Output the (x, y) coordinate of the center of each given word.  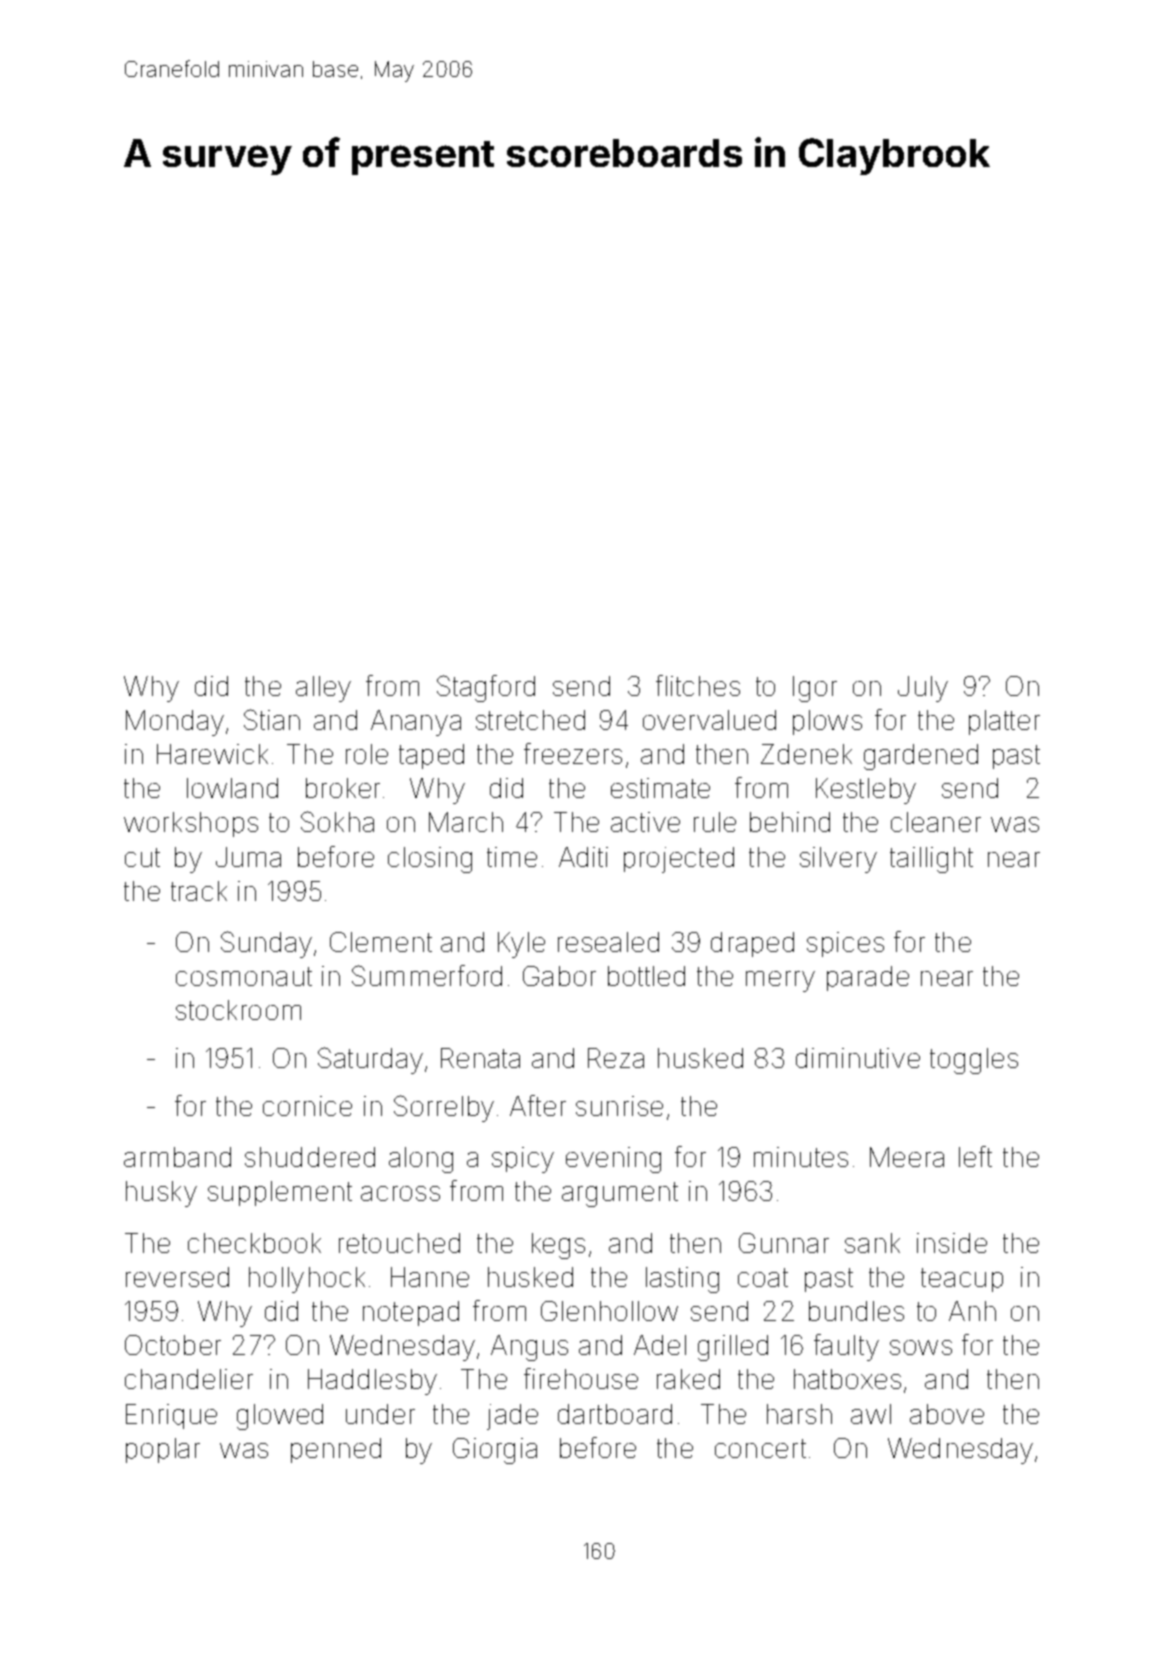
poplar (163, 1450)
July (923, 689)
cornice (307, 1106)
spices (845, 944)
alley (323, 689)
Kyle (521, 945)
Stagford (486, 688)
